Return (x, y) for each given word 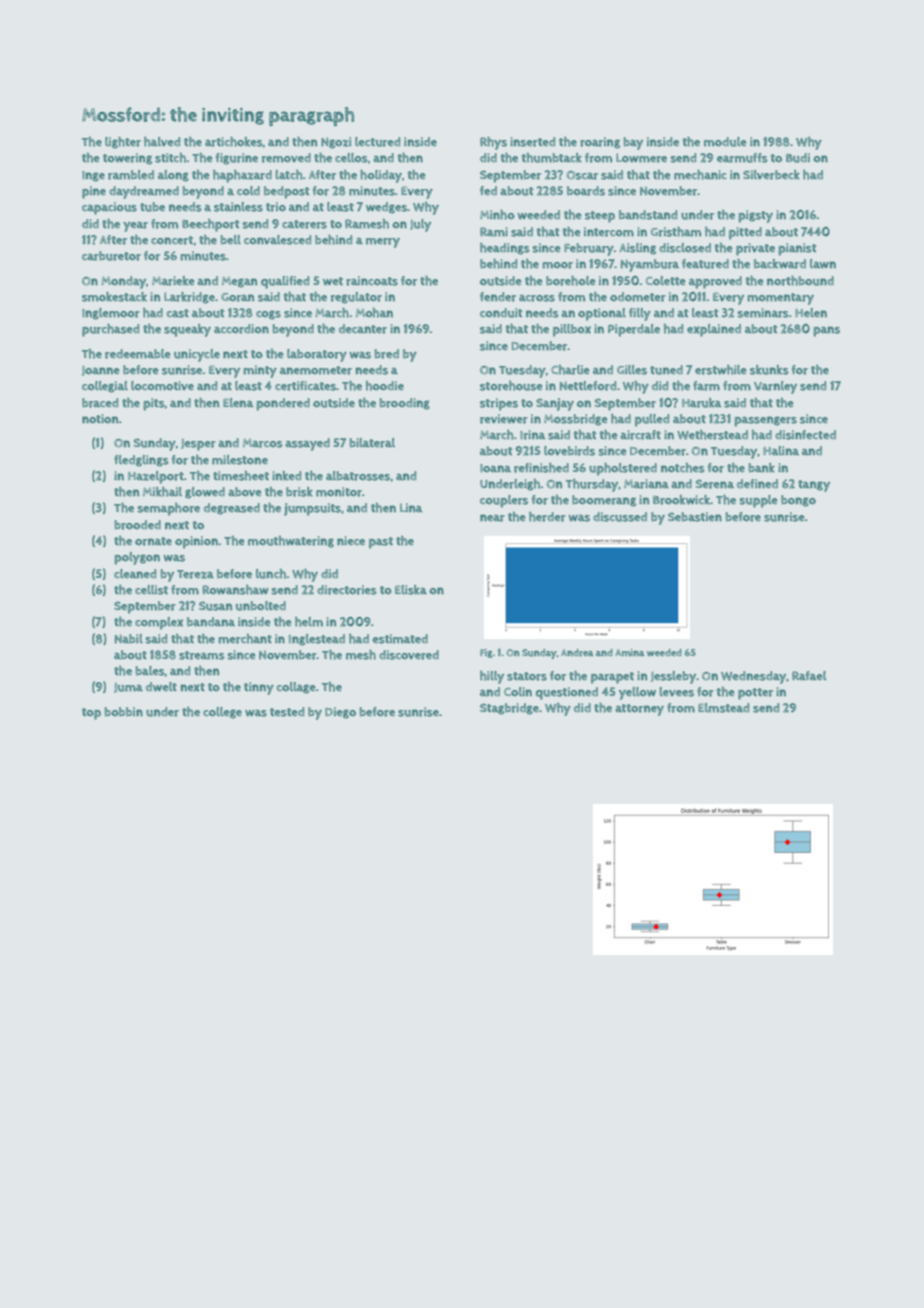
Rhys (493, 143)
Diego (340, 713)
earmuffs (742, 158)
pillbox (572, 330)
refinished (541, 468)
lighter (123, 143)
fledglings (141, 461)
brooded (137, 525)
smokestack (114, 297)
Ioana (495, 468)
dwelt (161, 687)
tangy (814, 486)
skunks (769, 370)
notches (683, 468)
